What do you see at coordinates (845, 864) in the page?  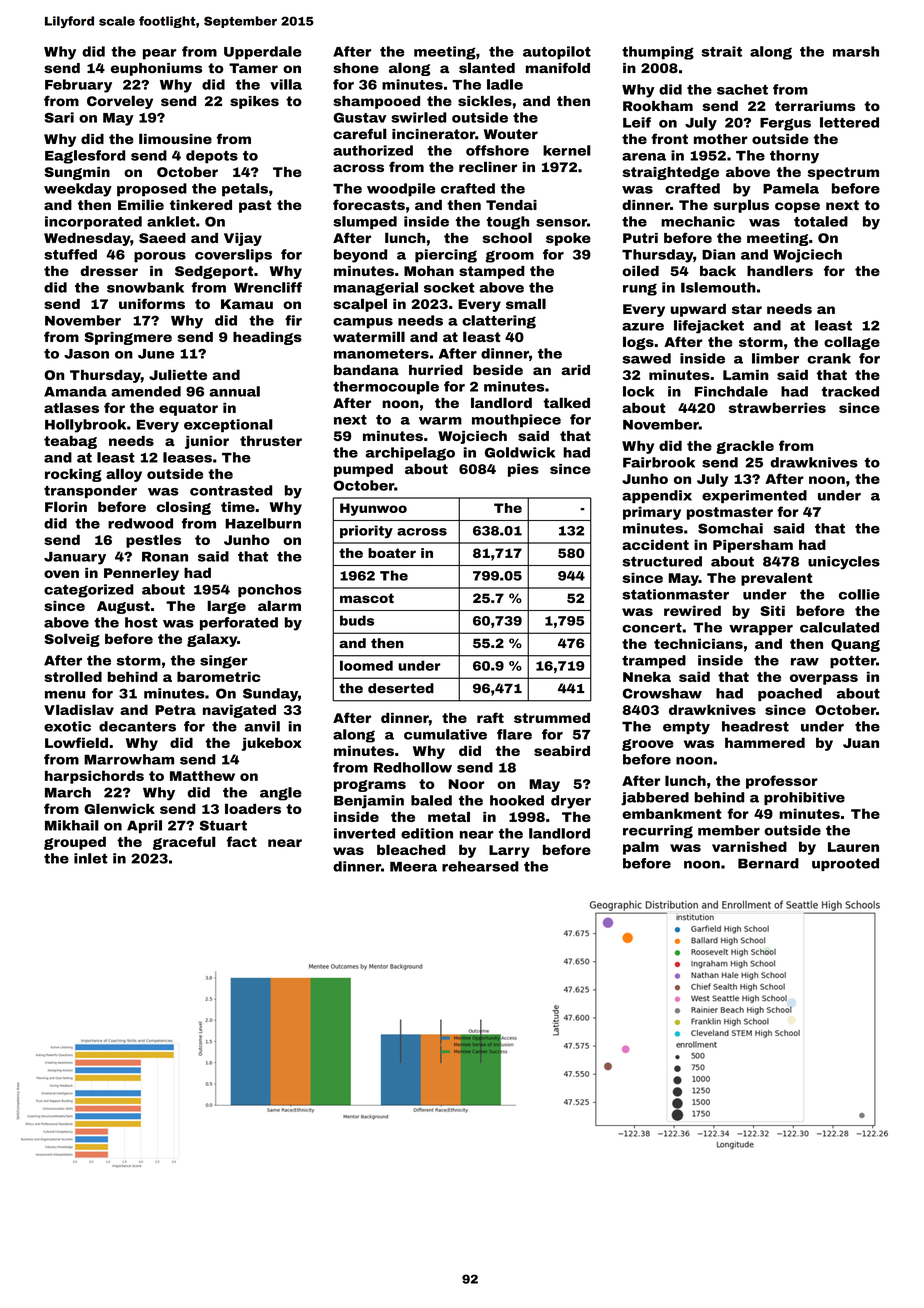 I see `uprooted` at bounding box center [845, 864].
